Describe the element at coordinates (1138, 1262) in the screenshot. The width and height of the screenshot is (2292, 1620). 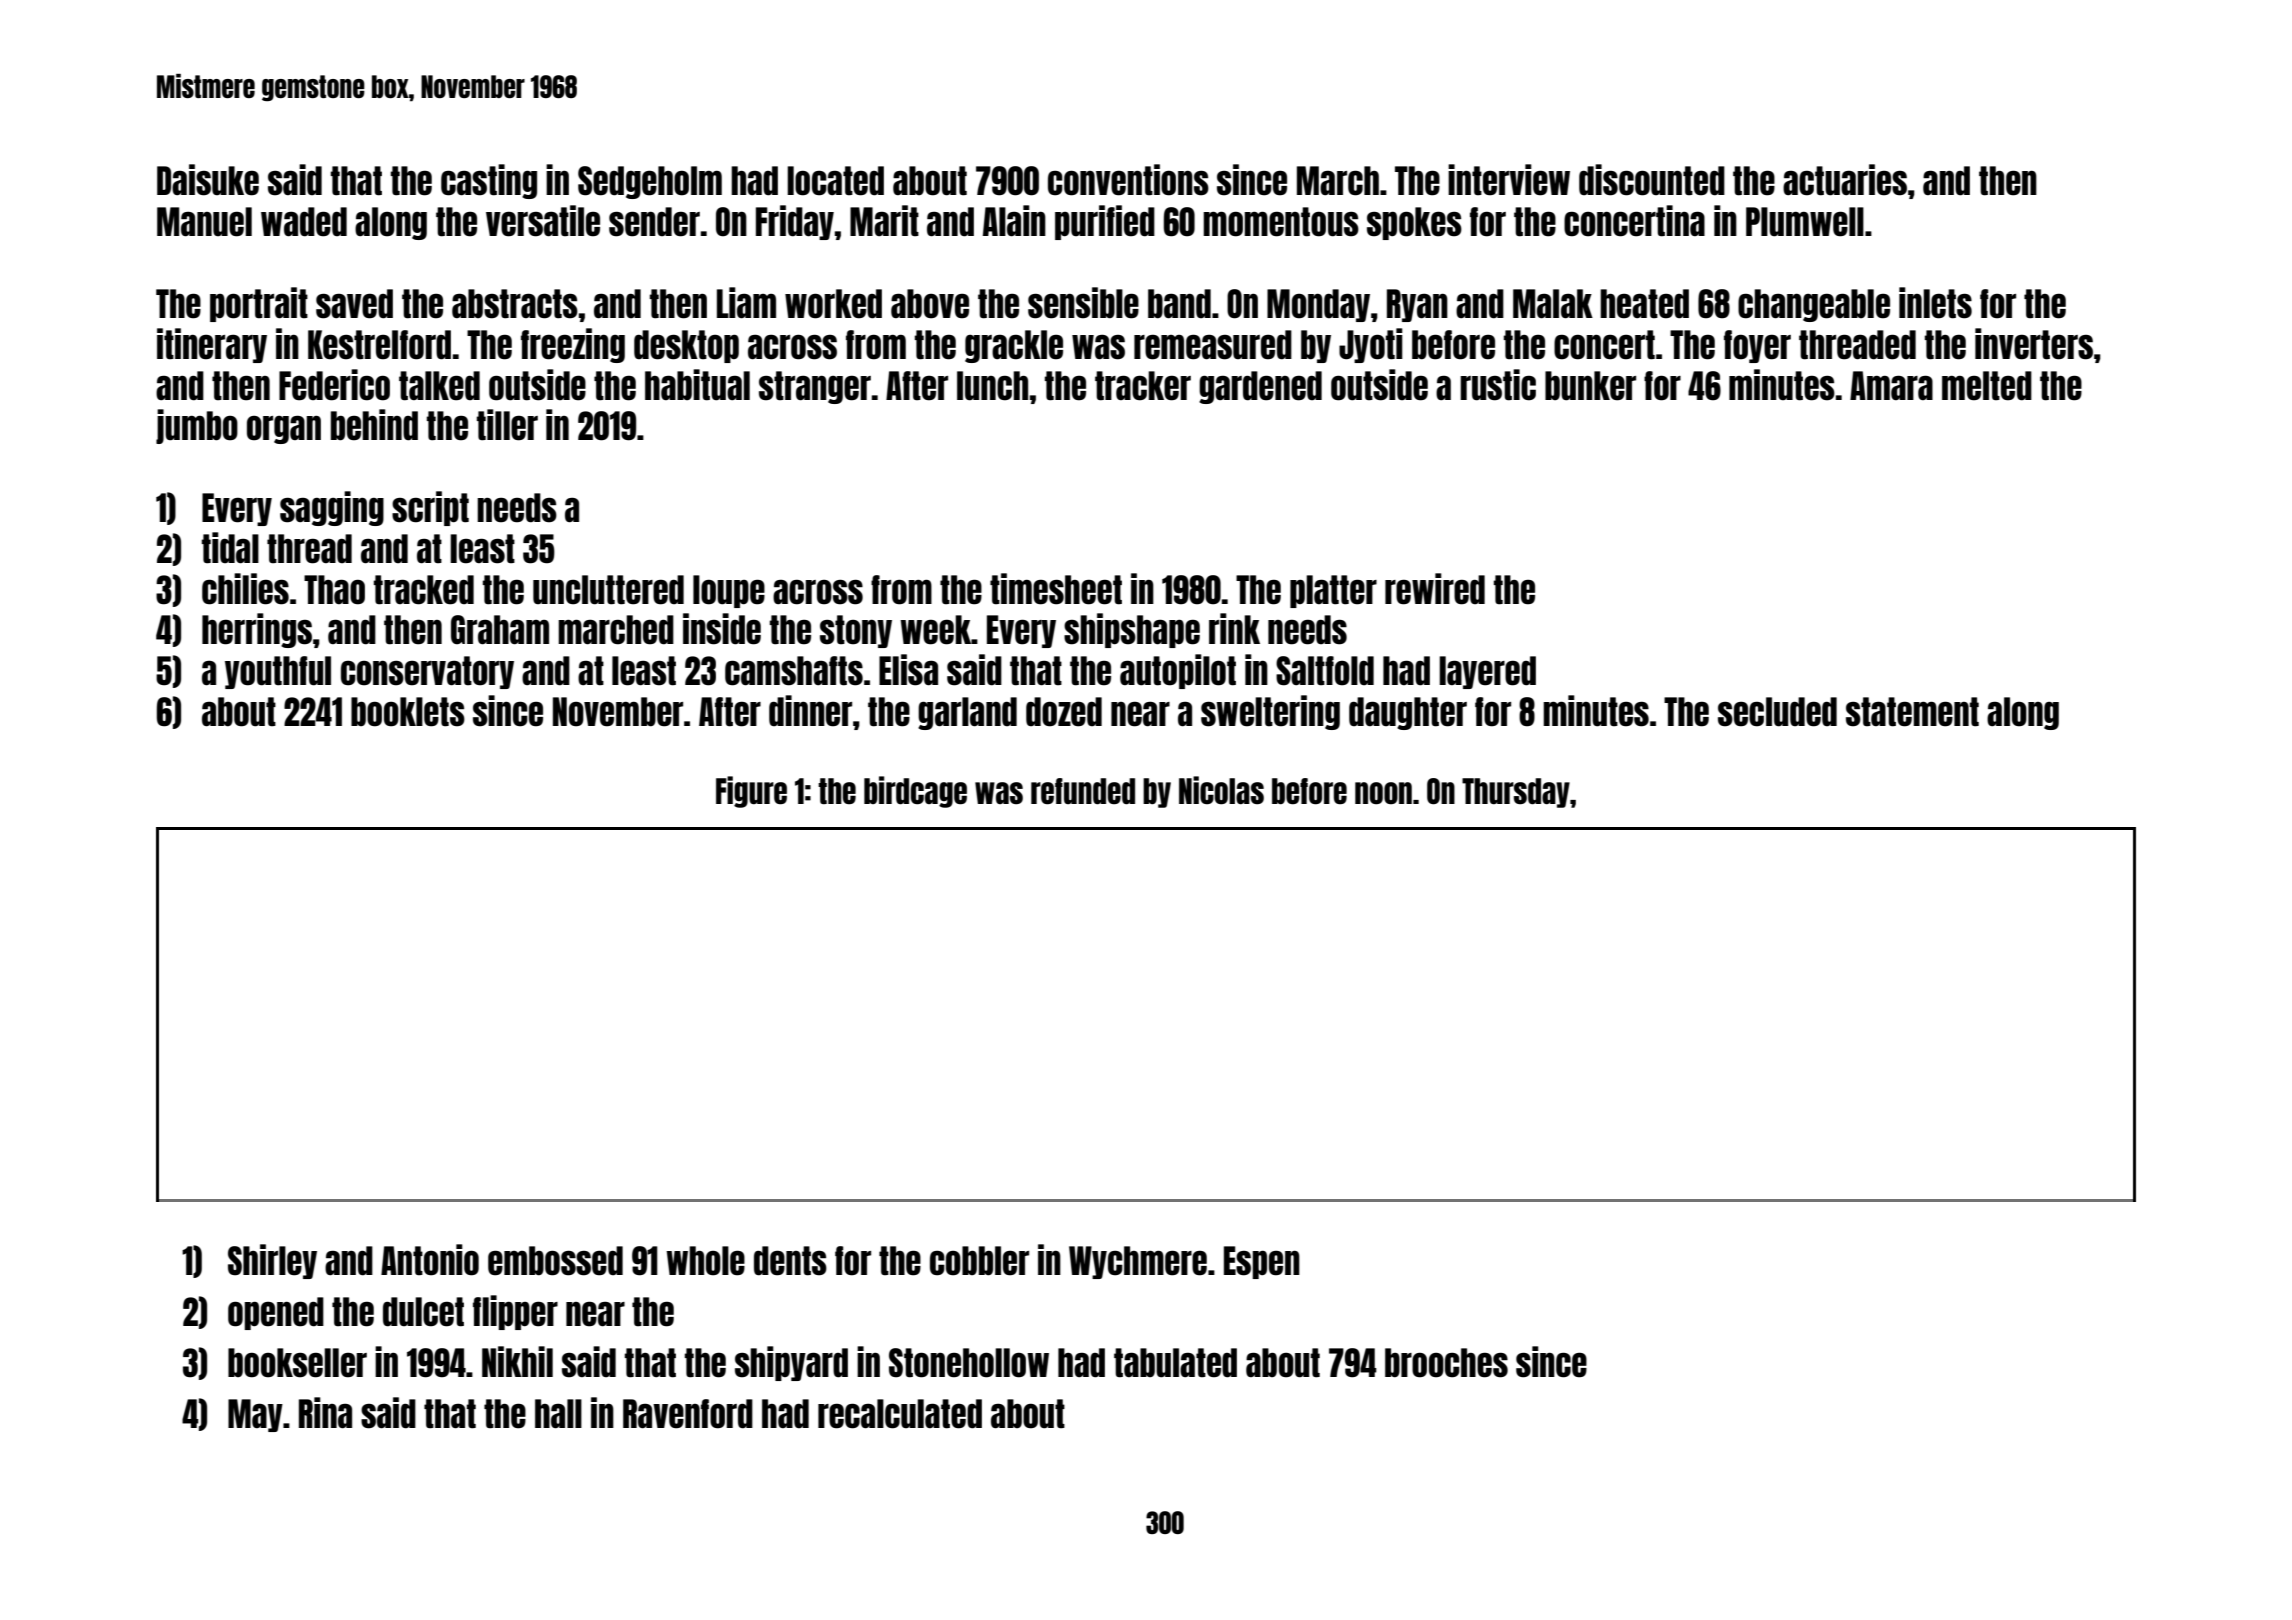
I see `Wychmere` at that location.
